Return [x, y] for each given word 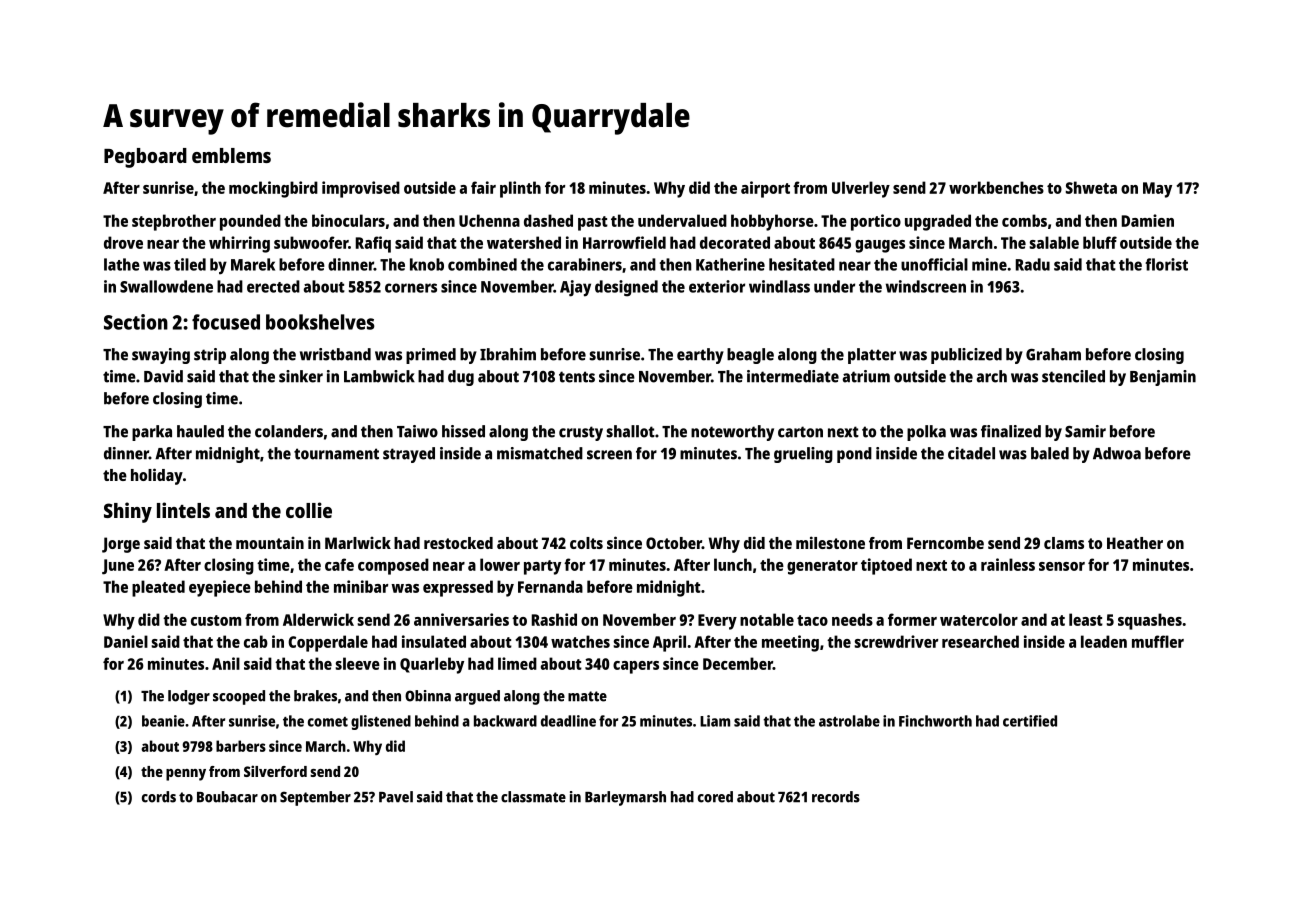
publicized [966, 356]
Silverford [275, 771]
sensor [1062, 566]
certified [1030, 721]
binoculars [348, 220]
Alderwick [318, 619]
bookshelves [320, 322]
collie [309, 510]
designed [626, 288]
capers [636, 667]
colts [586, 543]
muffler [1158, 641]
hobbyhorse [772, 222]
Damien [1148, 220]
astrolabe [849, 721]
